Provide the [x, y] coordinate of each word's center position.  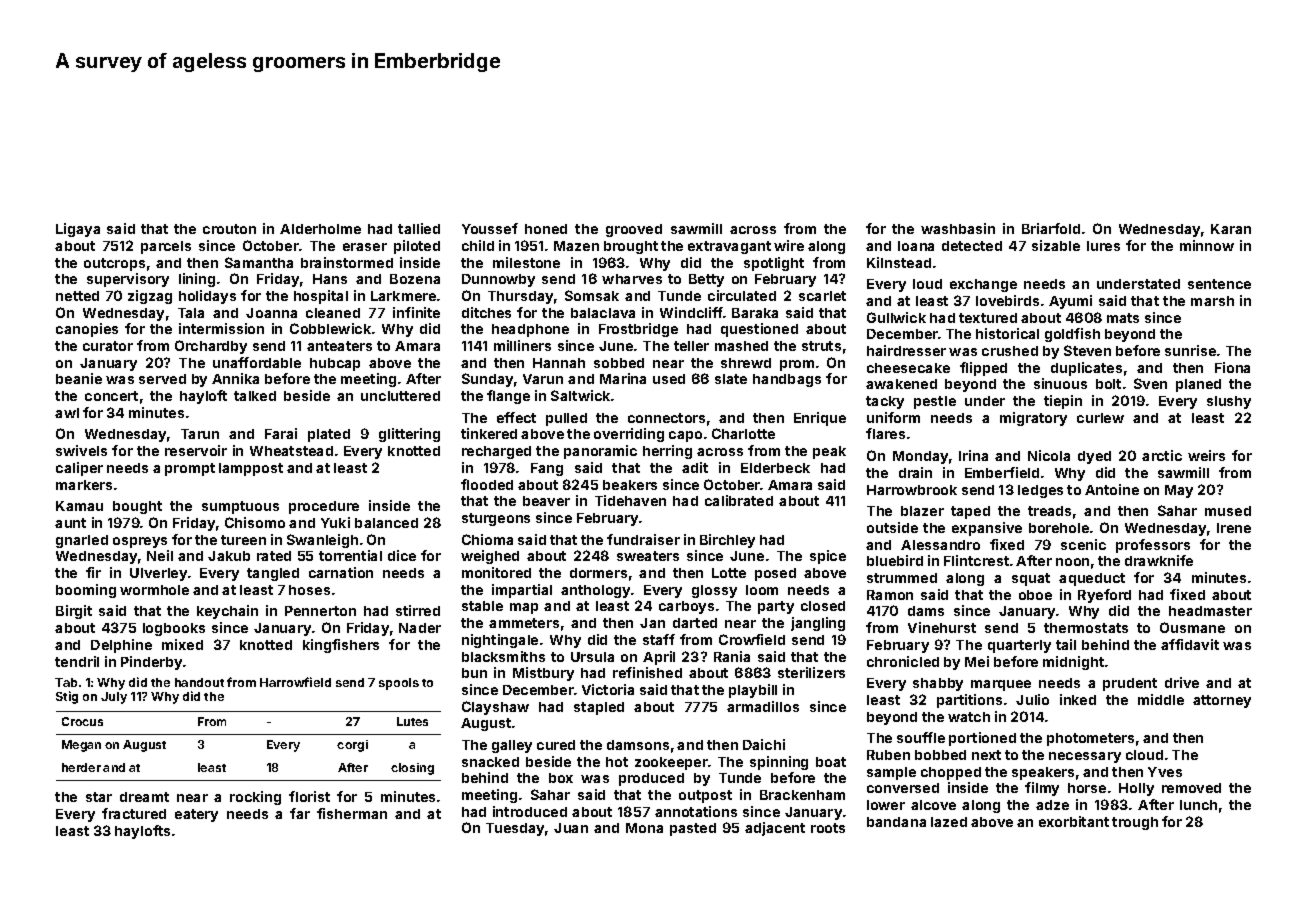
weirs [1206, 455]
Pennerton [320, 611]
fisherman [352, 813]
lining [197, 280]
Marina [623, 378]
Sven [1150, 383]
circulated [742, 295]
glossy [714, 591]
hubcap [335, 364]
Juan [571, 828]
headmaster [1210, 611]
